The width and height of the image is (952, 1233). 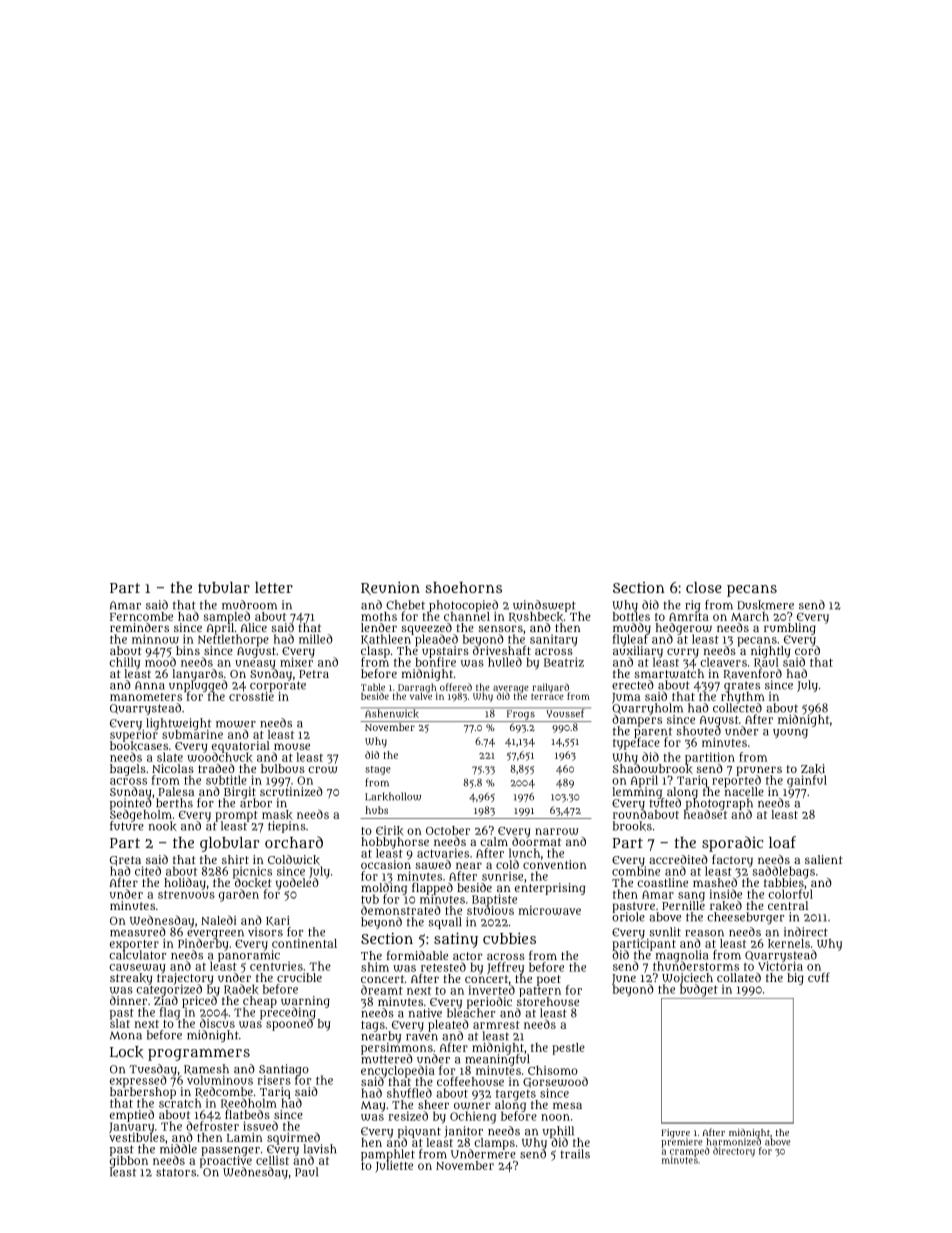 I want to click on issued, so click(x=260, y=1126).
